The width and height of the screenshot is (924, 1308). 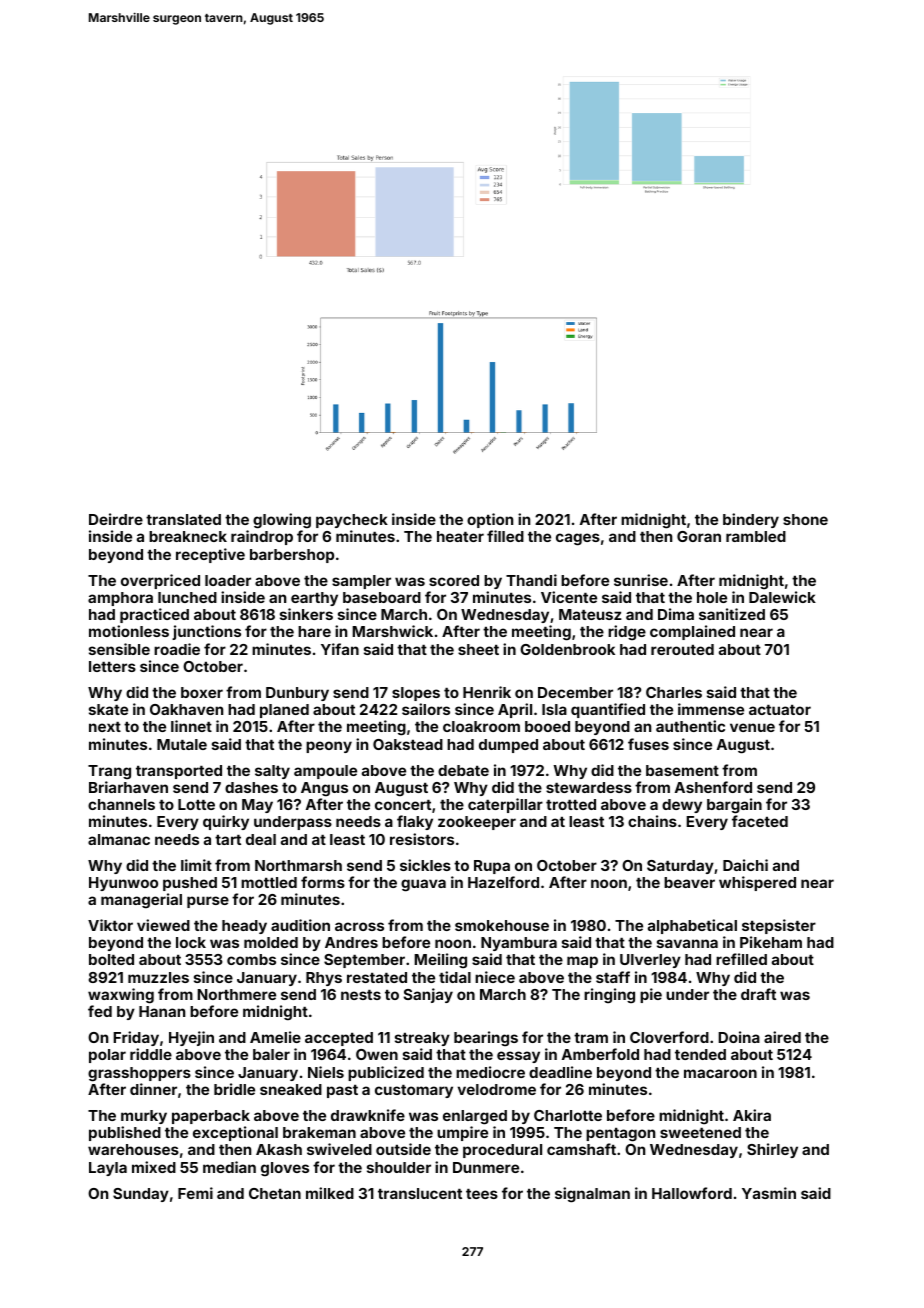 I want to click on junctions, so click(x=206, y=632).
